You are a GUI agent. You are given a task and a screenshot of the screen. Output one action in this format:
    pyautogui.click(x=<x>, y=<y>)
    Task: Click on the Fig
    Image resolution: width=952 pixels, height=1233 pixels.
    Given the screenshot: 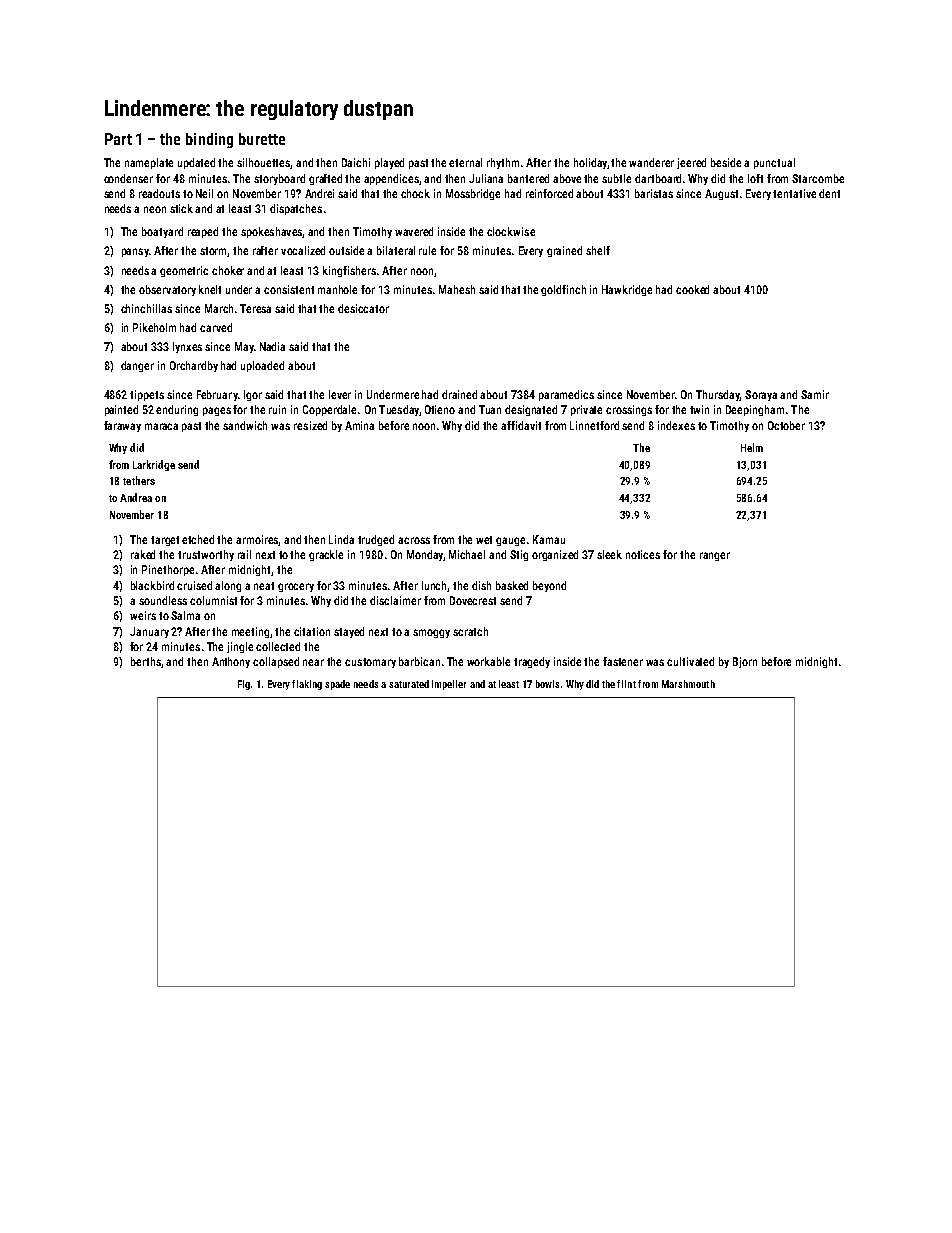 What is the action you would take?
    pyautogui.click(x=244, y=685)
